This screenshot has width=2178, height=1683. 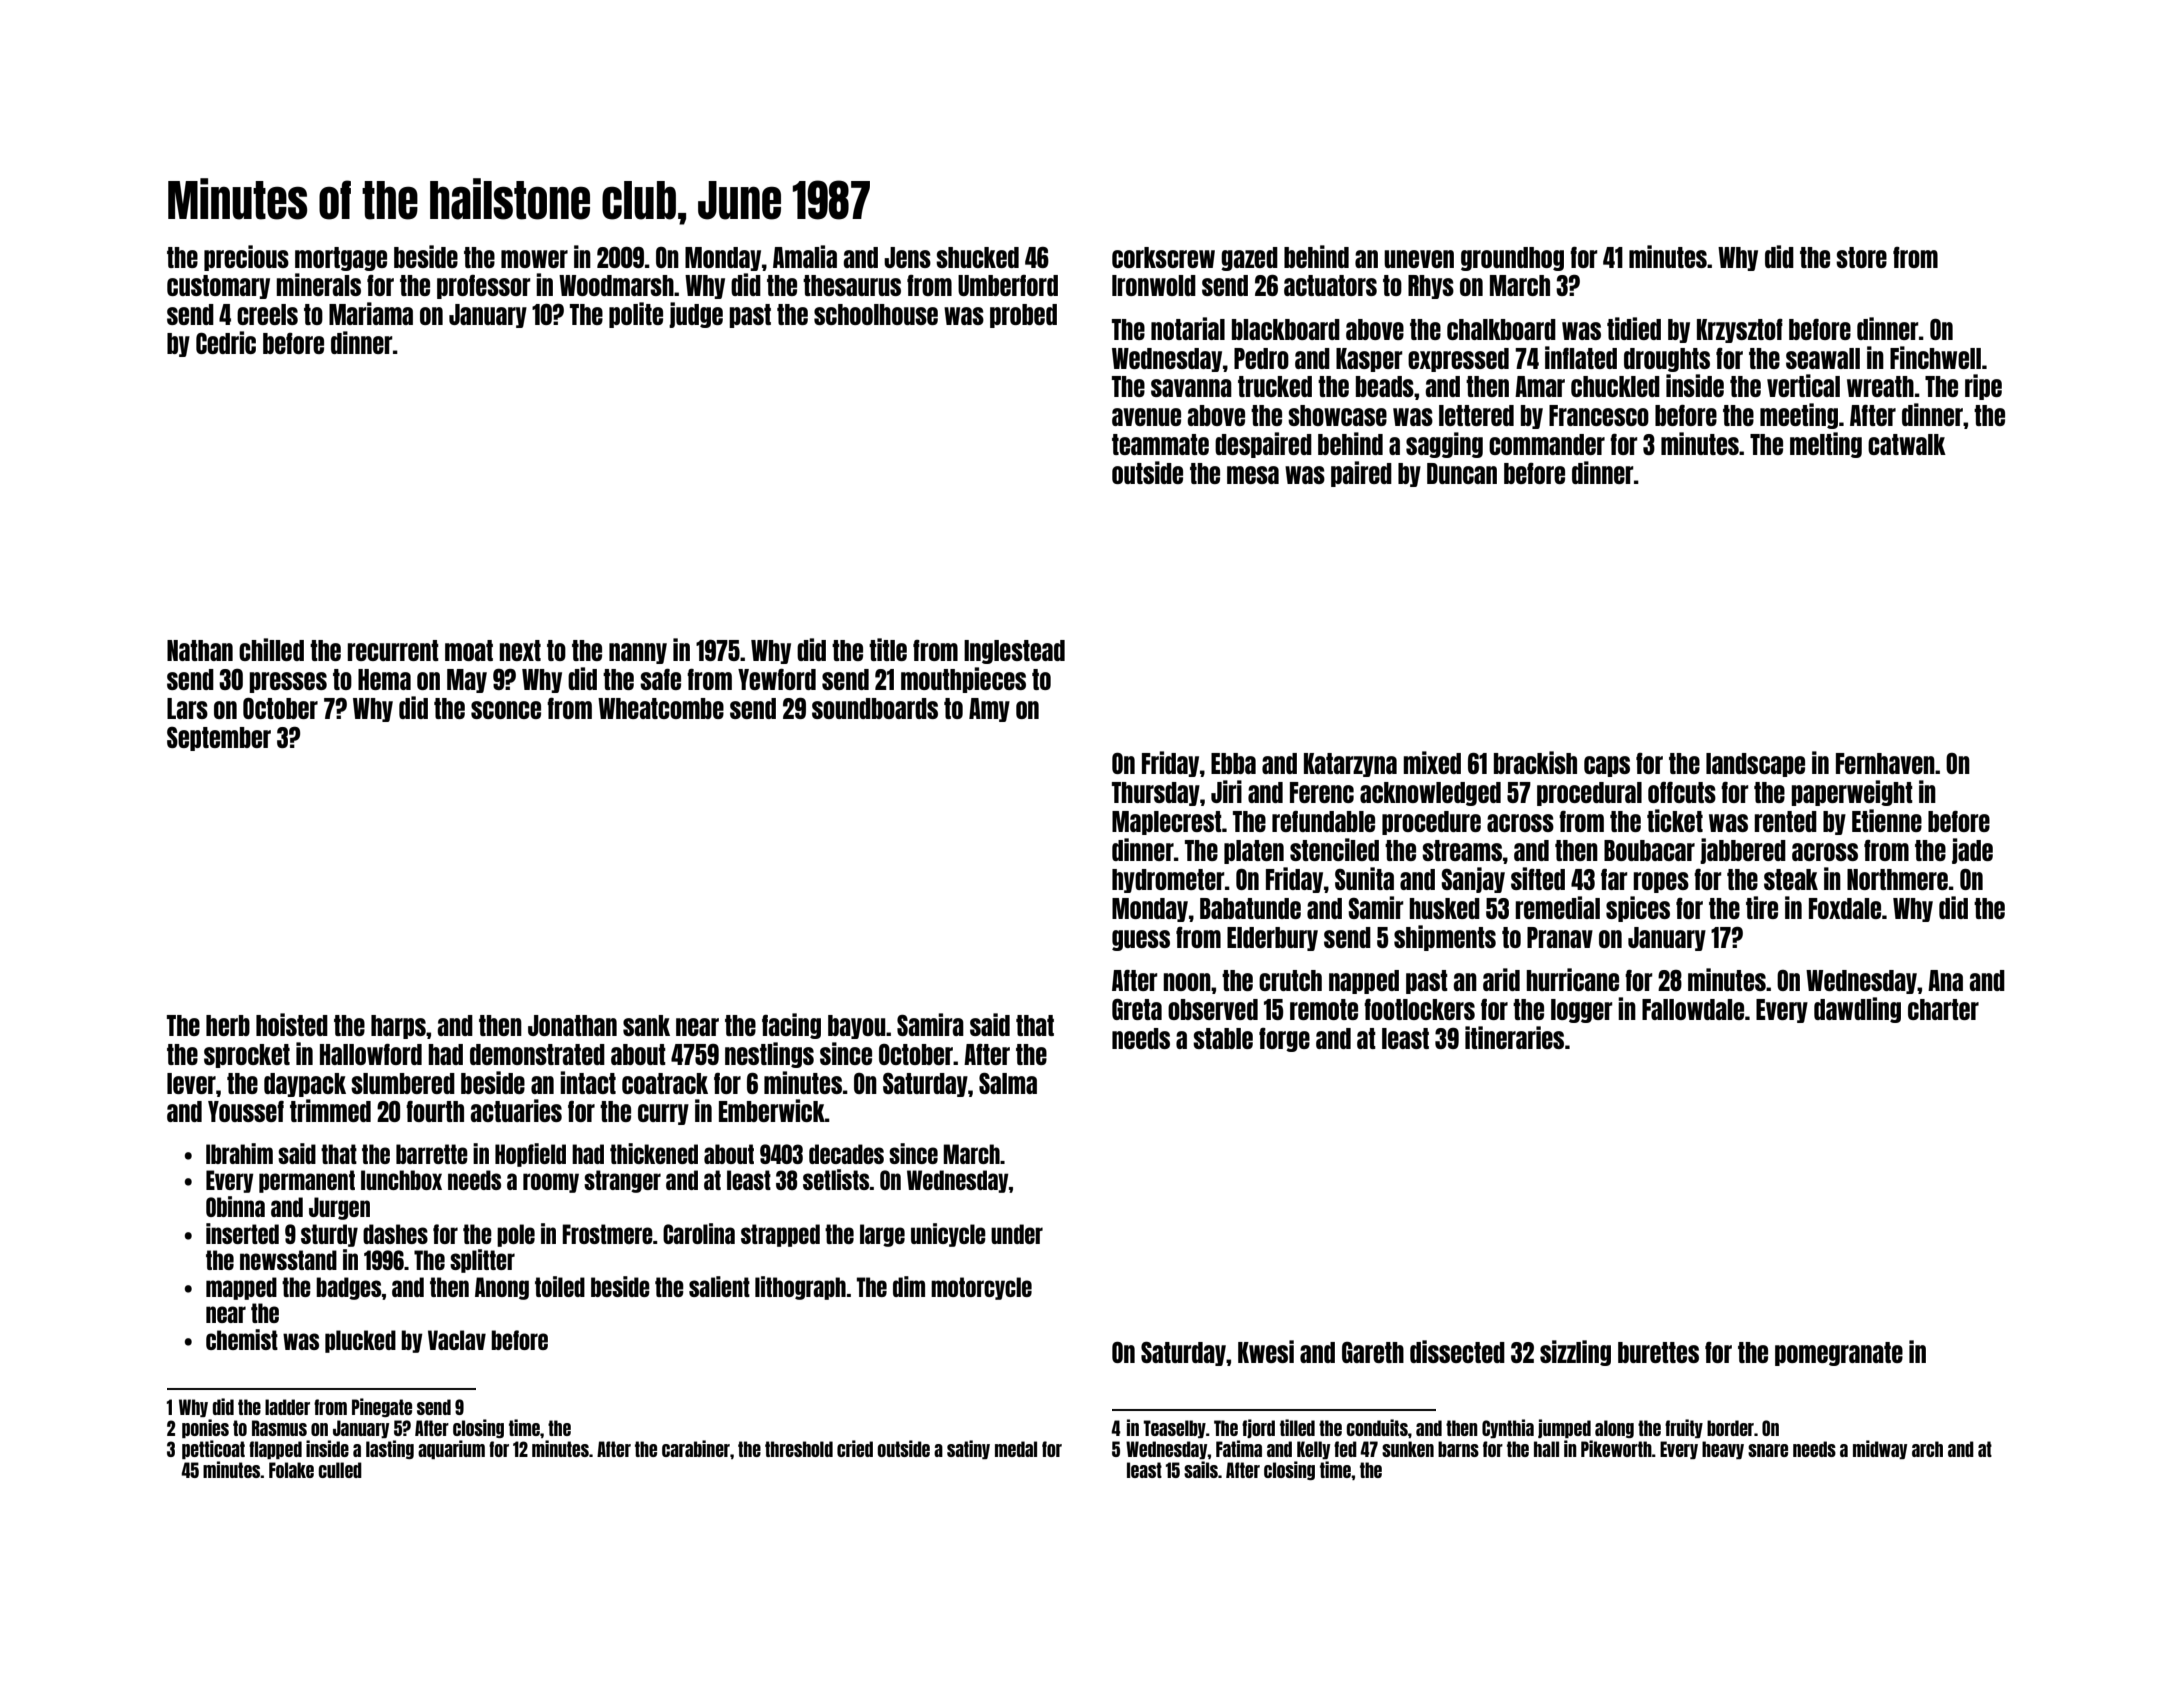 I want to click on corkscrew, so click(x=1163, y=257).
